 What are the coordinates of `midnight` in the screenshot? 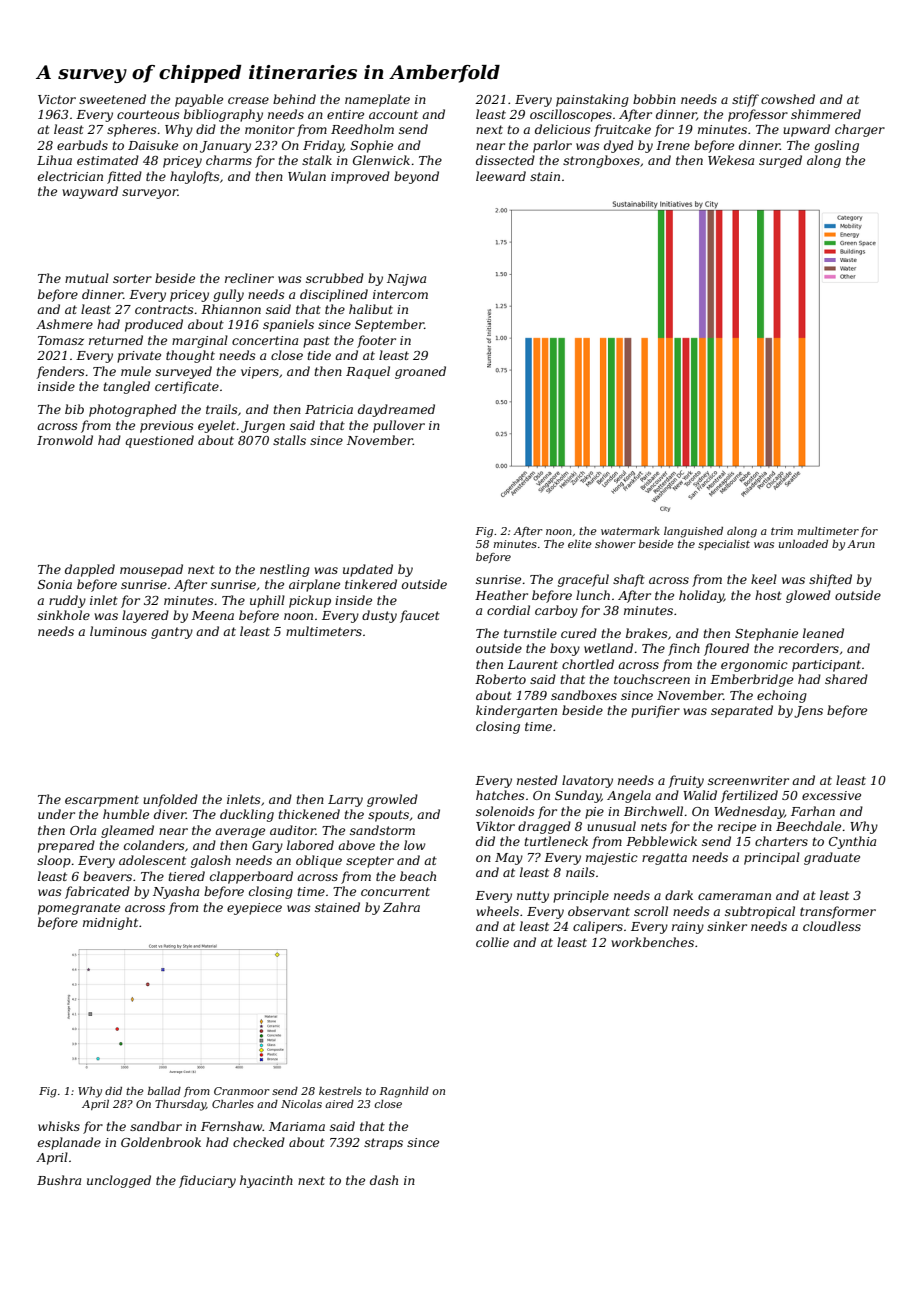 It's located at (110, 923).
